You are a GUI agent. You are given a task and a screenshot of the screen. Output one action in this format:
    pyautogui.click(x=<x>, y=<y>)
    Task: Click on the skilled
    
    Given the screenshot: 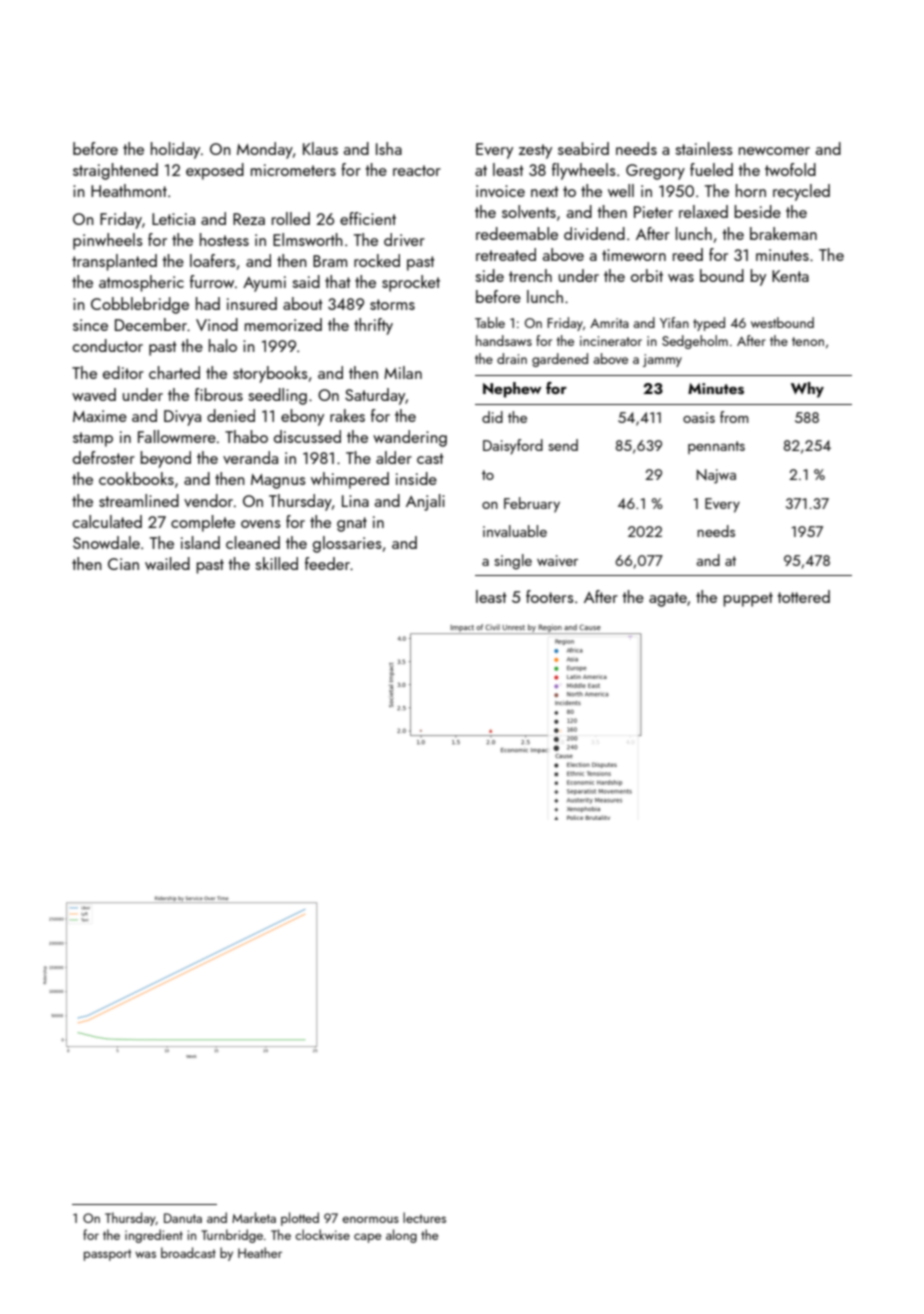 What is the action you would take?
    pyautogui.click(x=276, y=563)
